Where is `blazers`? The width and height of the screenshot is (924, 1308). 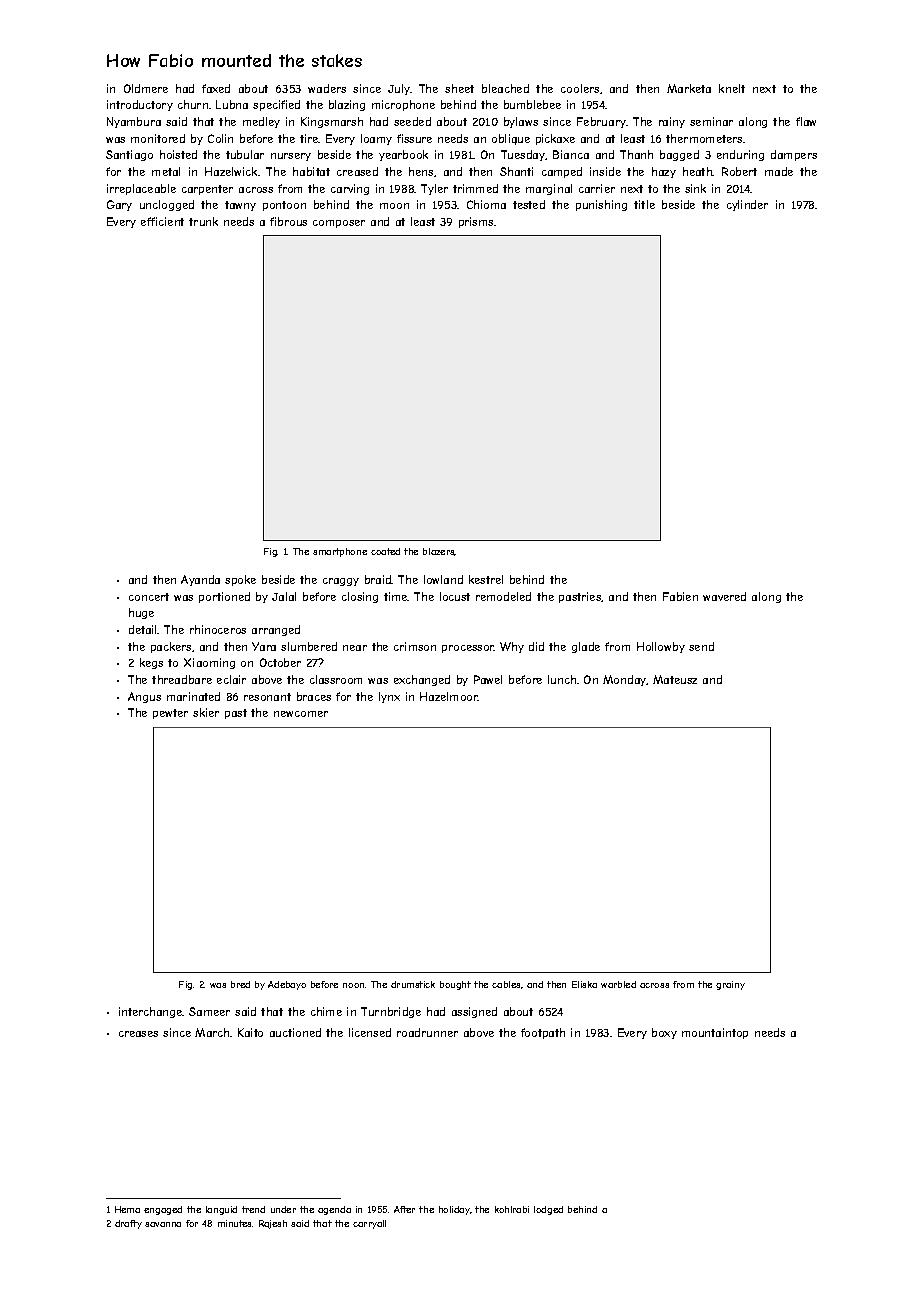
blazers is located at coordinates (439, 552).
